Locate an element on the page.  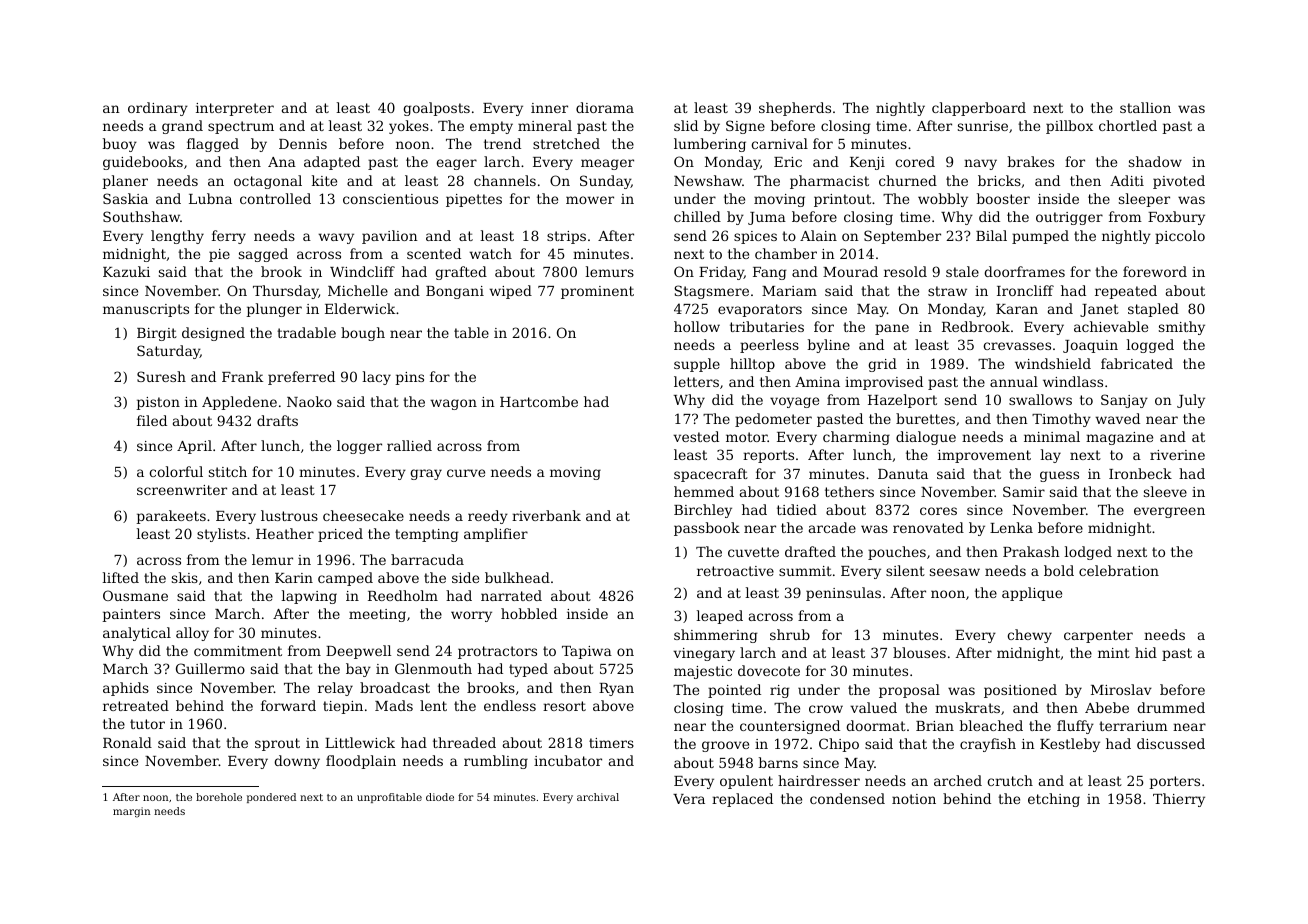
margin is located at coordinates (131, 812).
